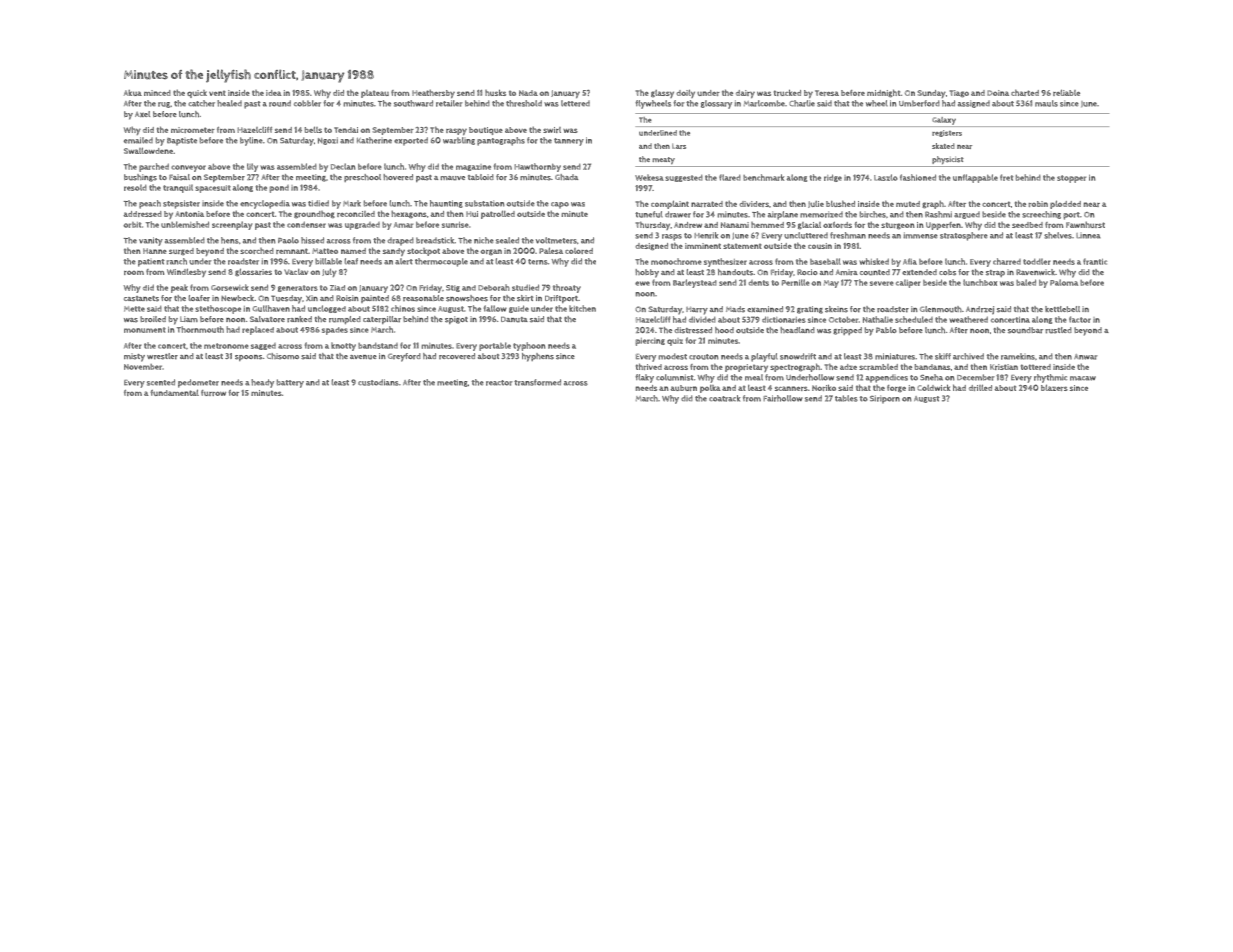  I want to click on severe, so click(881, 283).
